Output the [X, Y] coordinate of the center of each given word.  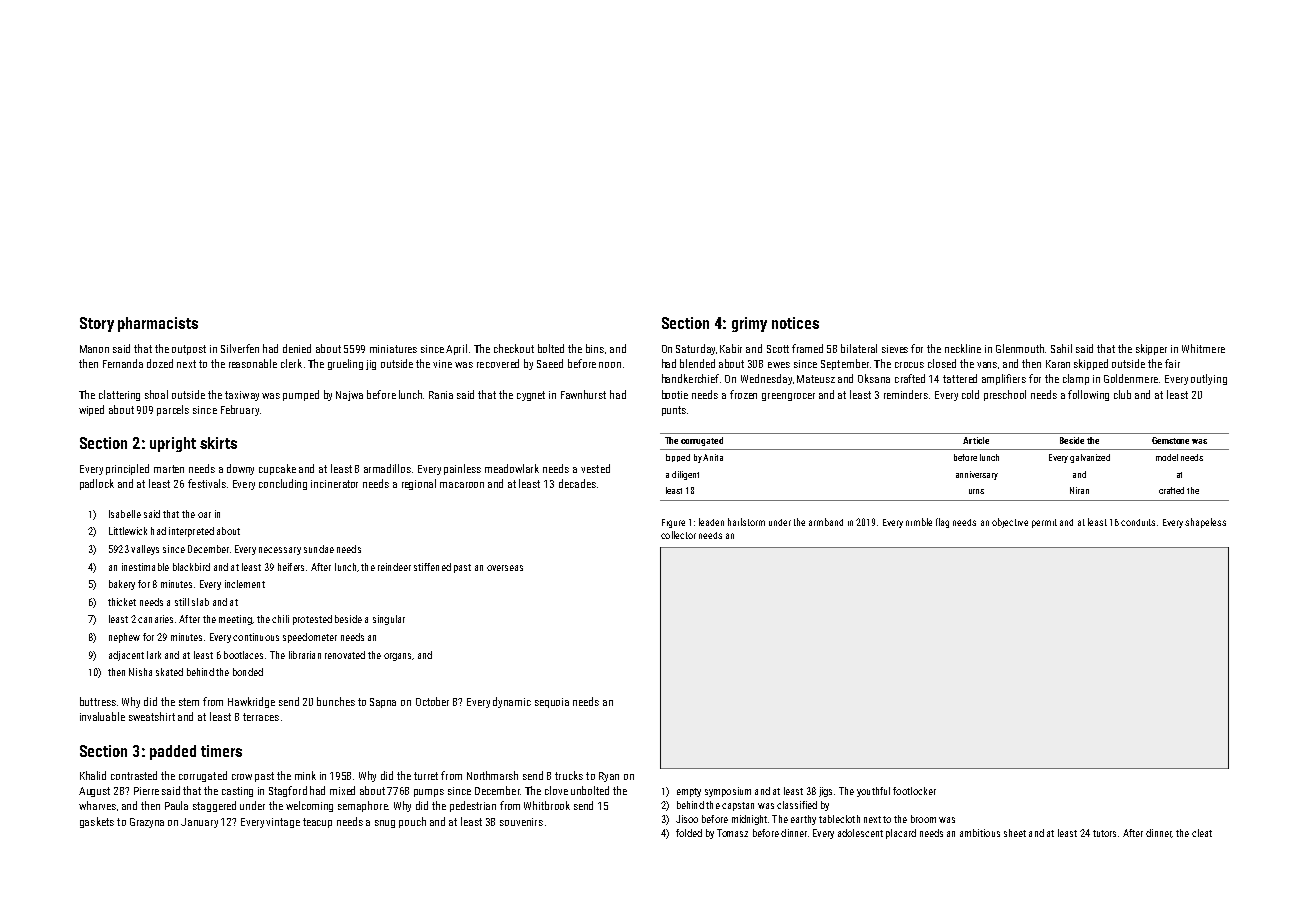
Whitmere [1203, 348]
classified [797, 805]
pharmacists [158, 324]
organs [397, 657]
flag [942, 523]
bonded [248, 672]
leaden [711, 522]
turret [426, 776]
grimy [749, 324]
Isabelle [125, 514]
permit [1044, 523]
